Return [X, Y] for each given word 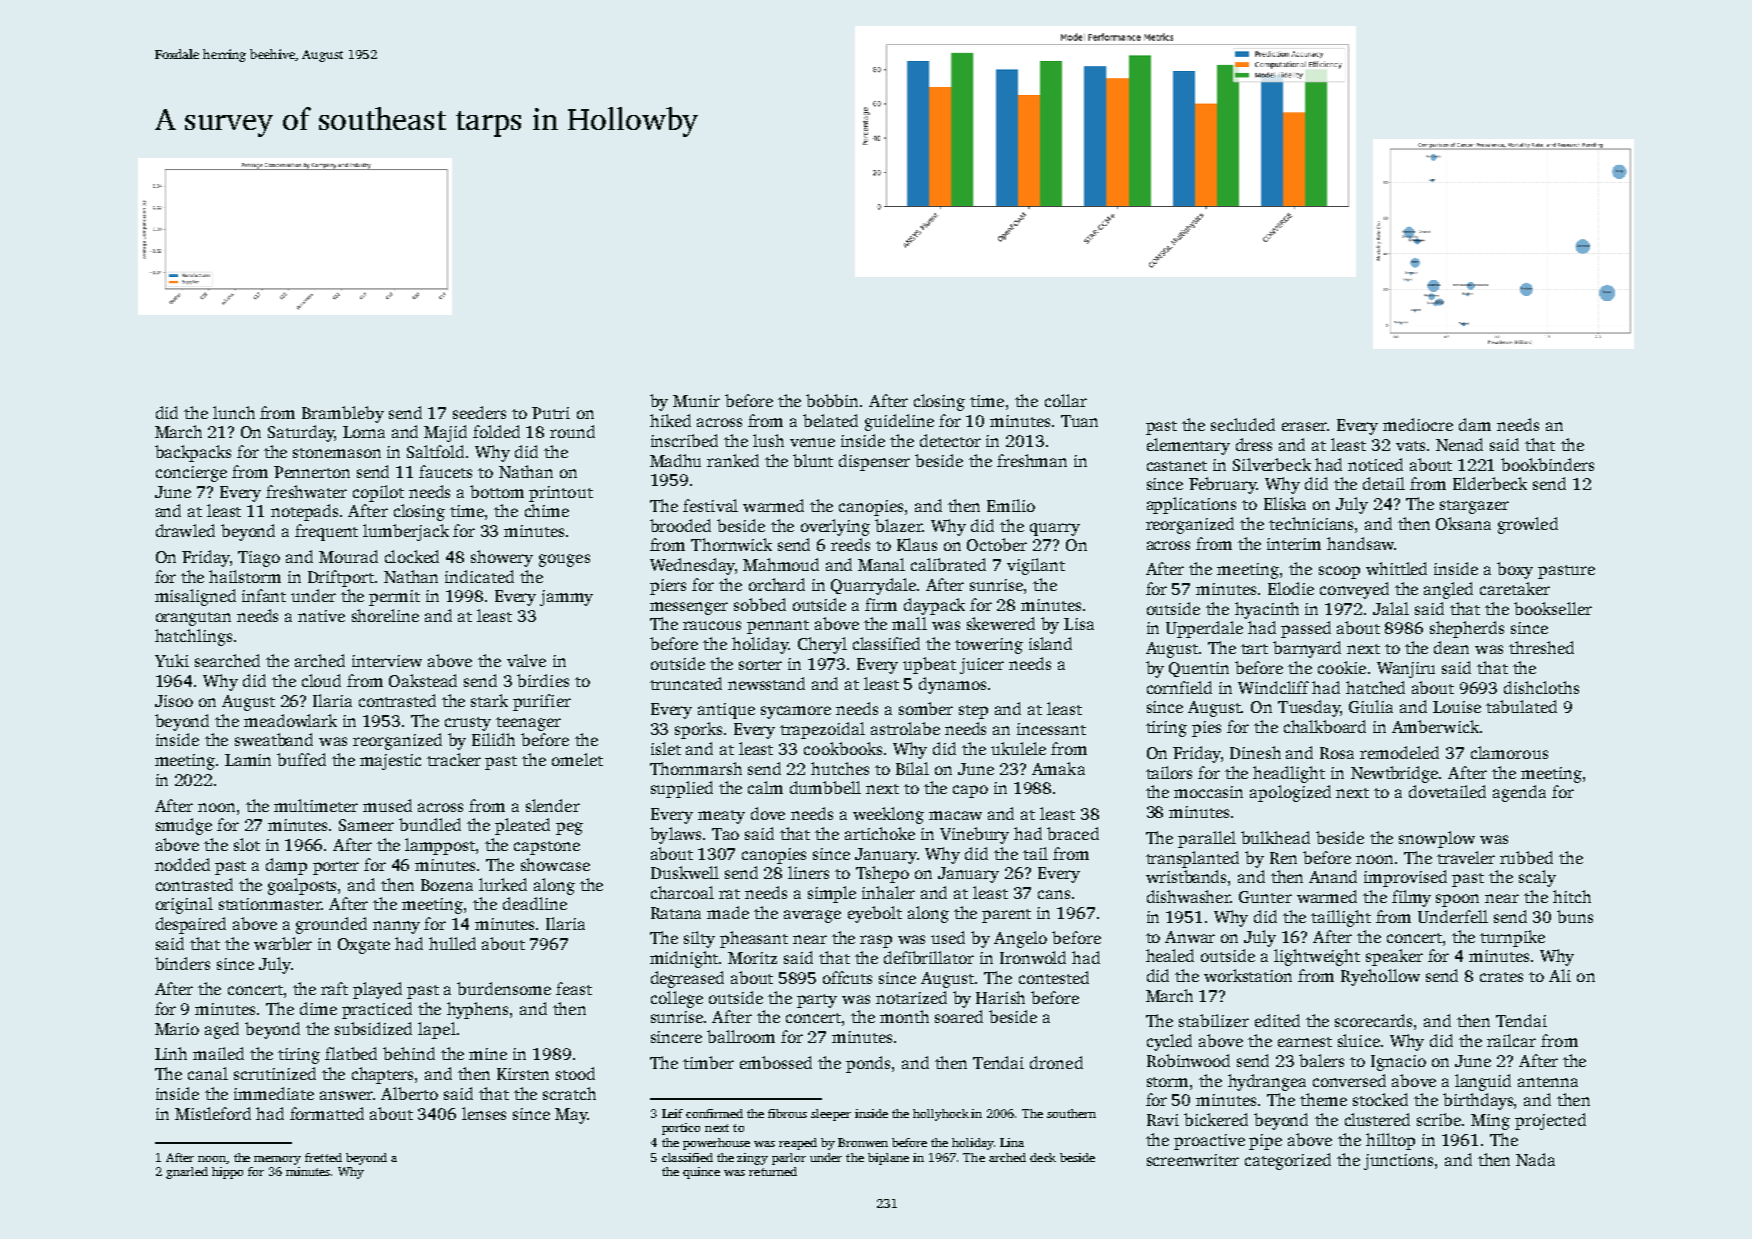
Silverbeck [1272, 464]
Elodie [1291, 588]
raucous [712, 625]
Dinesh [1255, 752]
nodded [182, 864]
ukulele [1018, 748]
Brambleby [343, 414]
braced [1073, 833]
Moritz [752, 958]
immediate [274, 1093]
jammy [566, 598]
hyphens [477, 1010]
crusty [468, 724]
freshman [1032, 460]
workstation [1248, 975]
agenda [1519, 793]
